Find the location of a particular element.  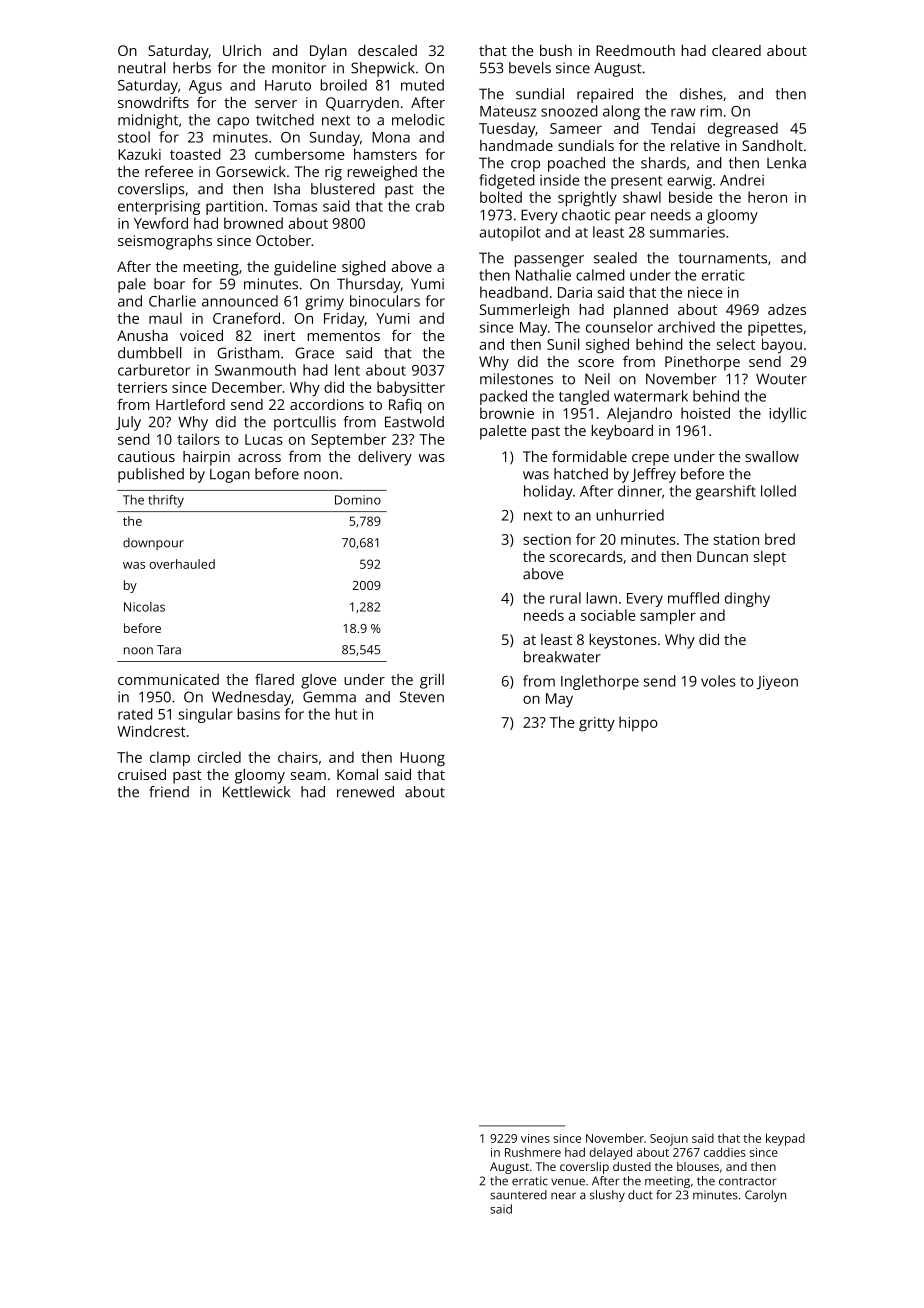

monitor is located at coordinates (299, 68).
